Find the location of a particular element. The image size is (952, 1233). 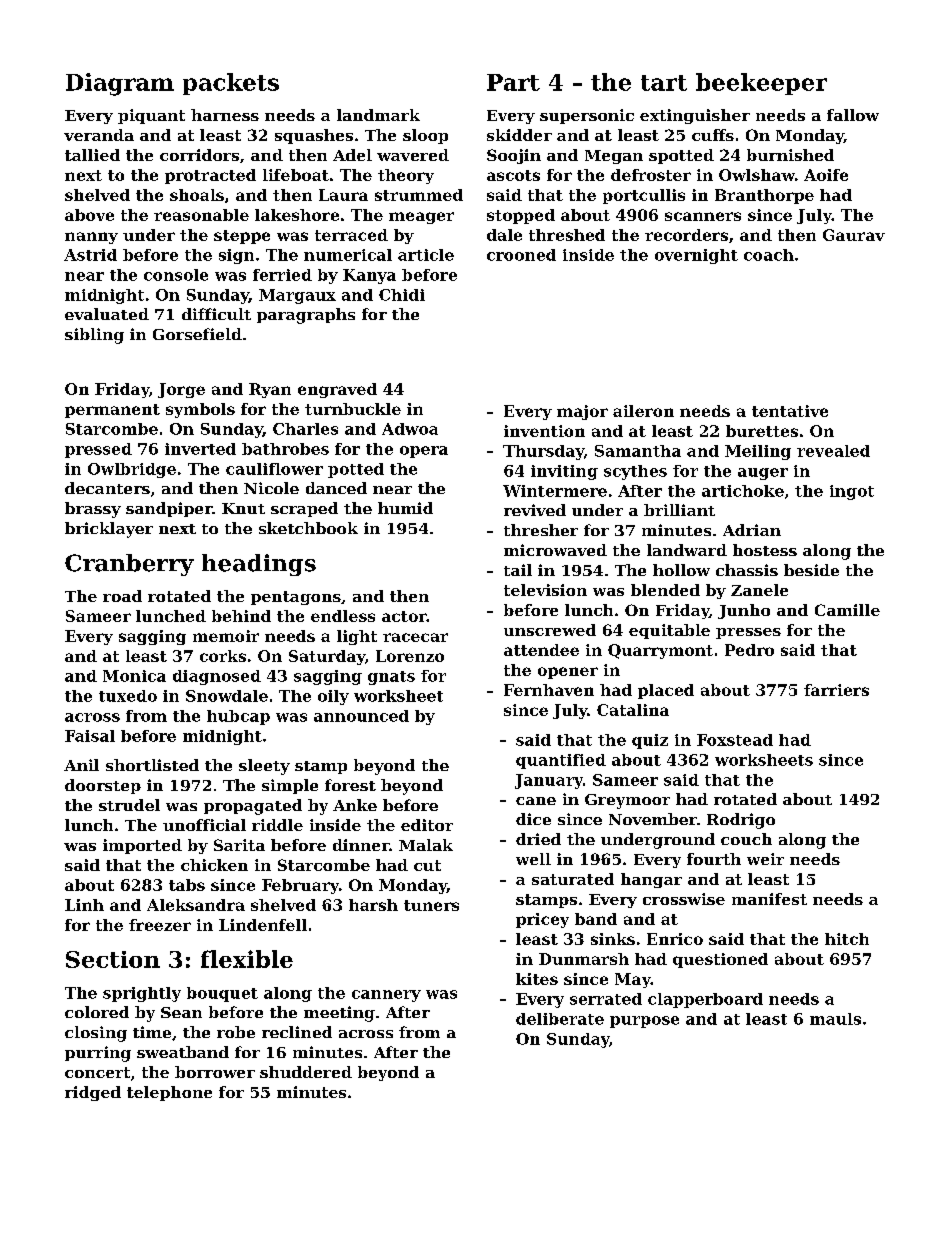

corks is located at coordinates (223, 656).
